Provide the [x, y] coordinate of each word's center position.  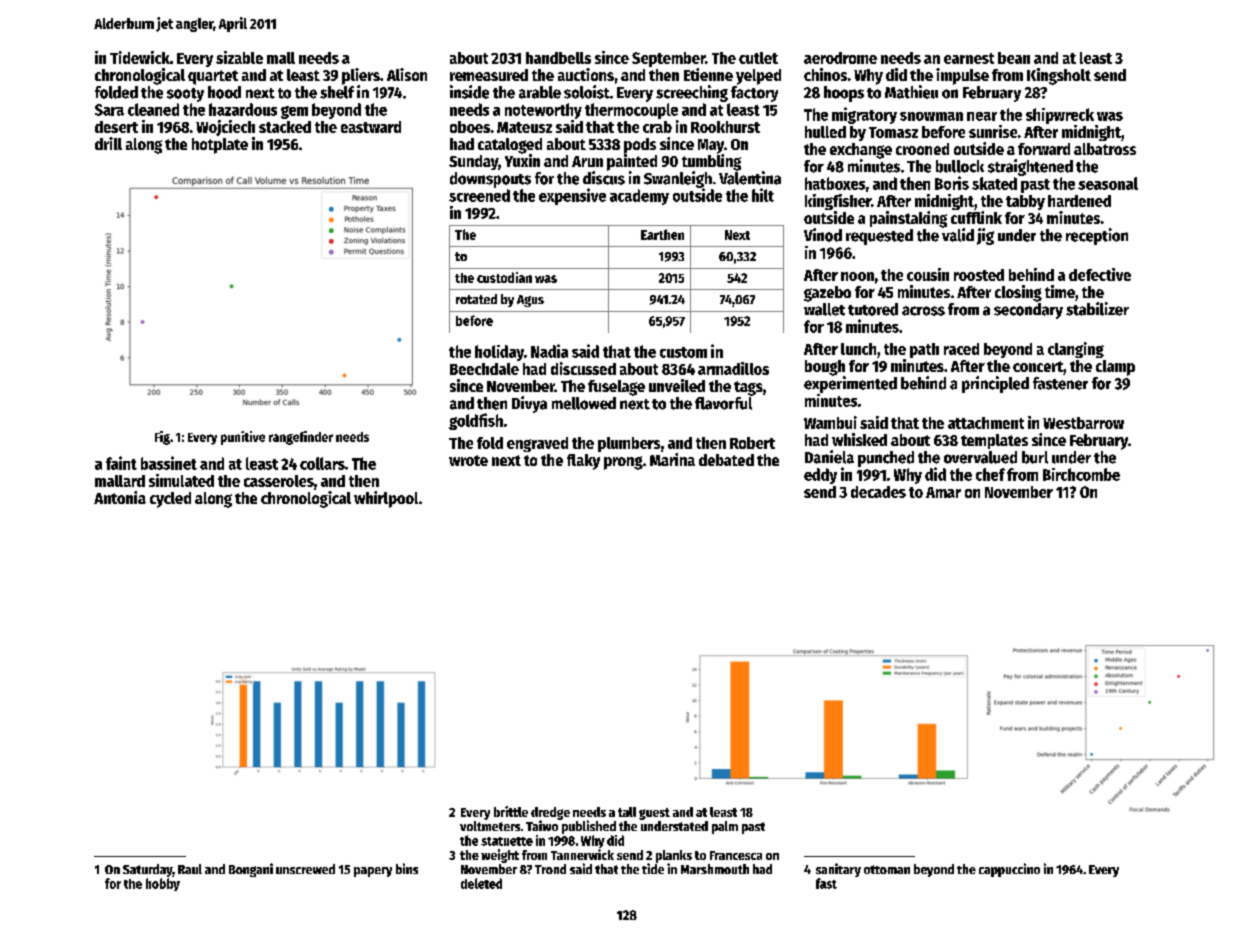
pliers [361, 76]
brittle [511, 811]
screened [479, 195]
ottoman [887, 869]
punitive [243, 438]
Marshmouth [715, 869]
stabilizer [1097, 309]
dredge [550, 813]
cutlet [758, 58]
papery [373, 872]
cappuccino [1009, 870]
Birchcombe [1081, 474]
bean [1014, 58]
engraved [537, 444]
